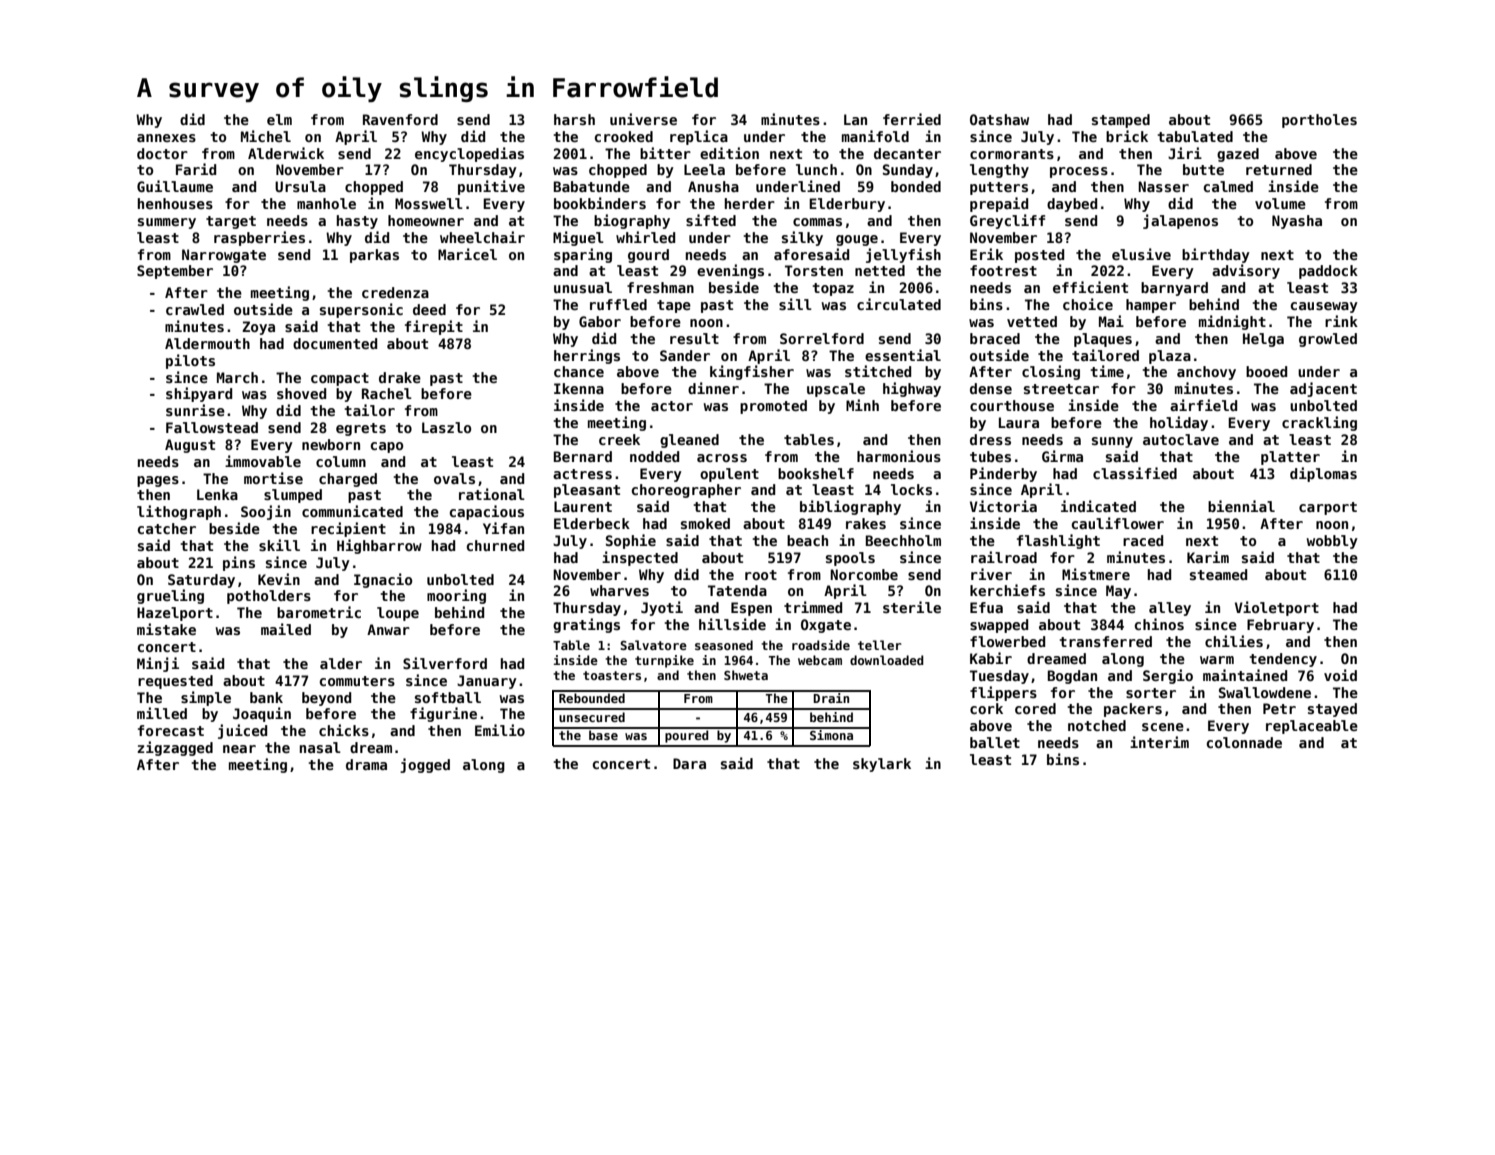 This image has height=1155, width=1495. Describe the element at coordinates (640, 558) in the image. I see `inspected` at that location.
